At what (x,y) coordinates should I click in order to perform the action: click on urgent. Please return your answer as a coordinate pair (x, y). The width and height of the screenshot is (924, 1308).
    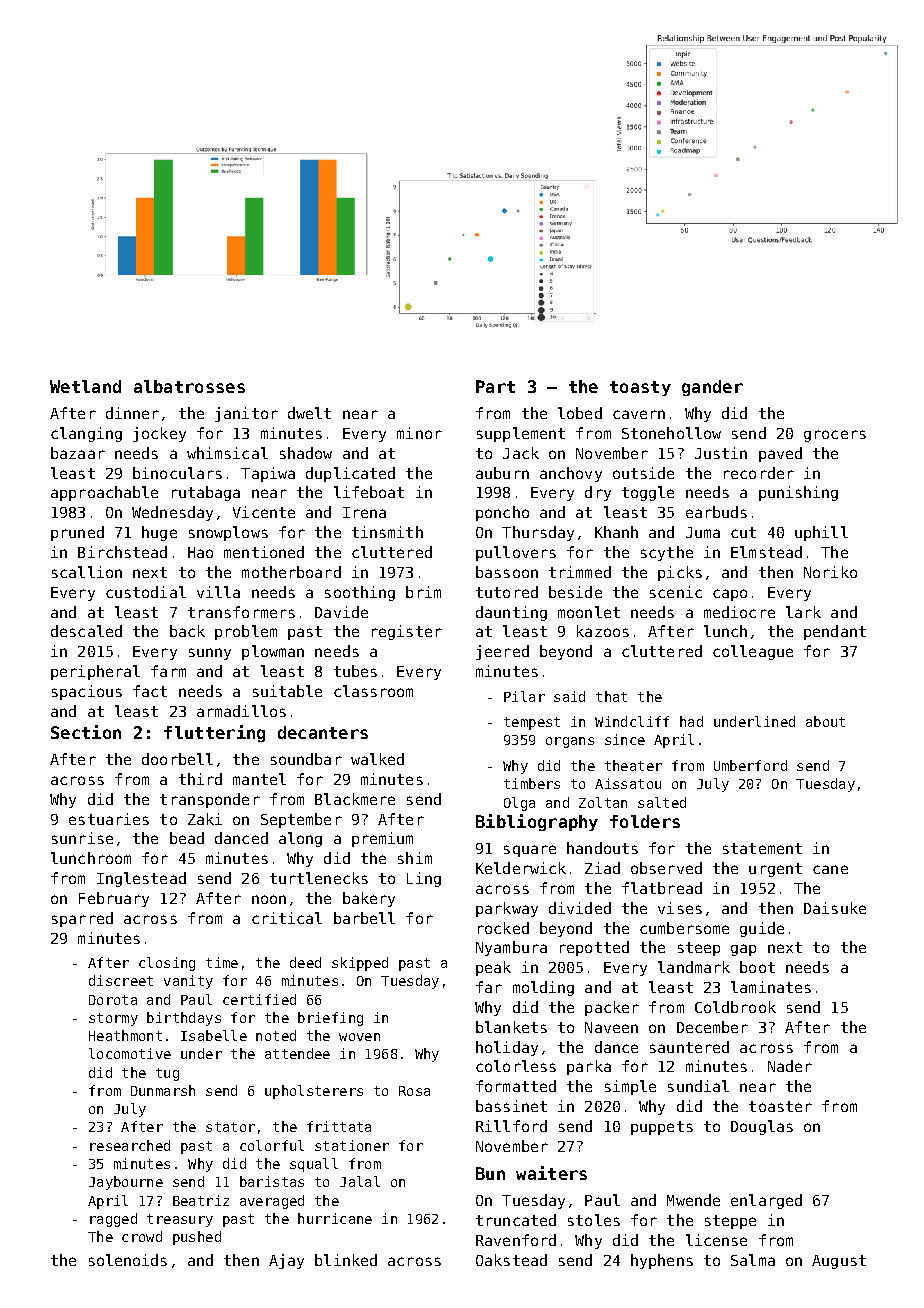
    Looking at the image, I should click on (775, 870).
